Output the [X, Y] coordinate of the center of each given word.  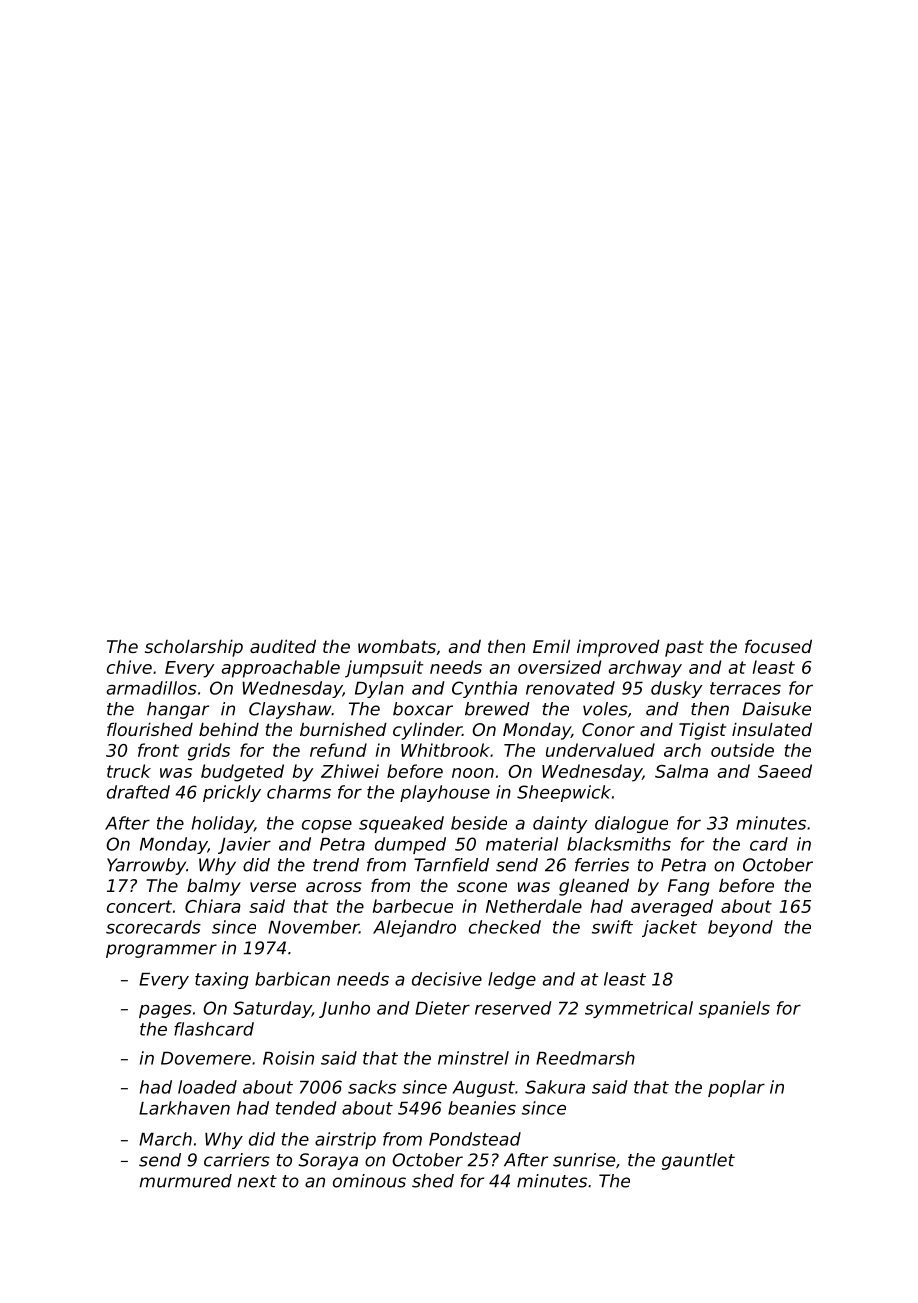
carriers [237, 1160]
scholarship [194, 648]
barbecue [413, 906]
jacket [669, 928]
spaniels [734, 1009]
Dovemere [206, 1058]
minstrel [473, 1058]
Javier [244, 845]
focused [778, 646]
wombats [397, 646]
